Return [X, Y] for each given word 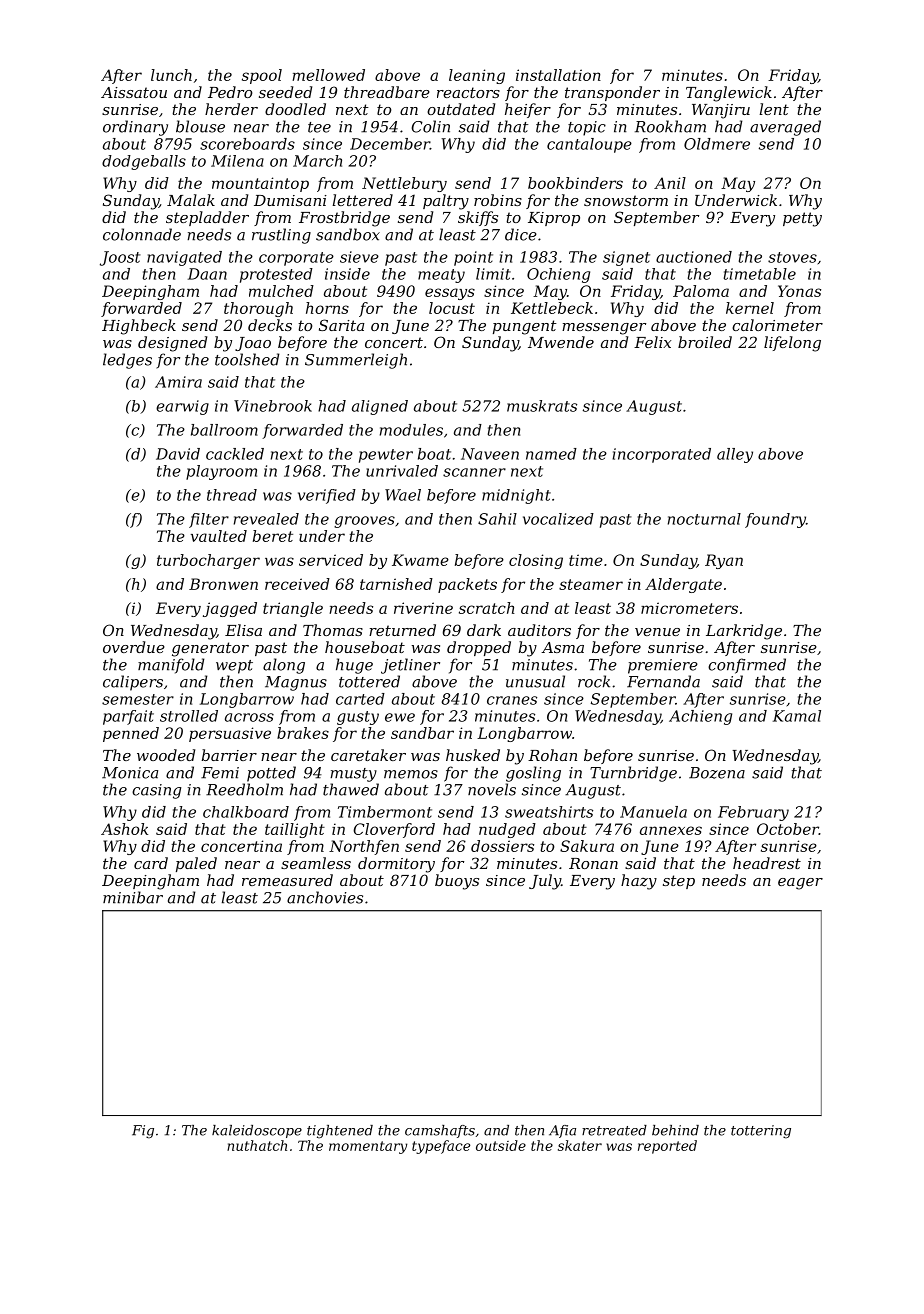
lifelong [792, 344]
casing [156, 791]
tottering [761, 1132]
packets [467, 585]
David [178, 454]
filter [209, 520]
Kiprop [554, 219]
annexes [671, 830]
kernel [750, 308]
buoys [457, 882]
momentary [368, 1147]
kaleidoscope [257, 1131]
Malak [191, 200]
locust [452, 308]
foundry [775, 520]
